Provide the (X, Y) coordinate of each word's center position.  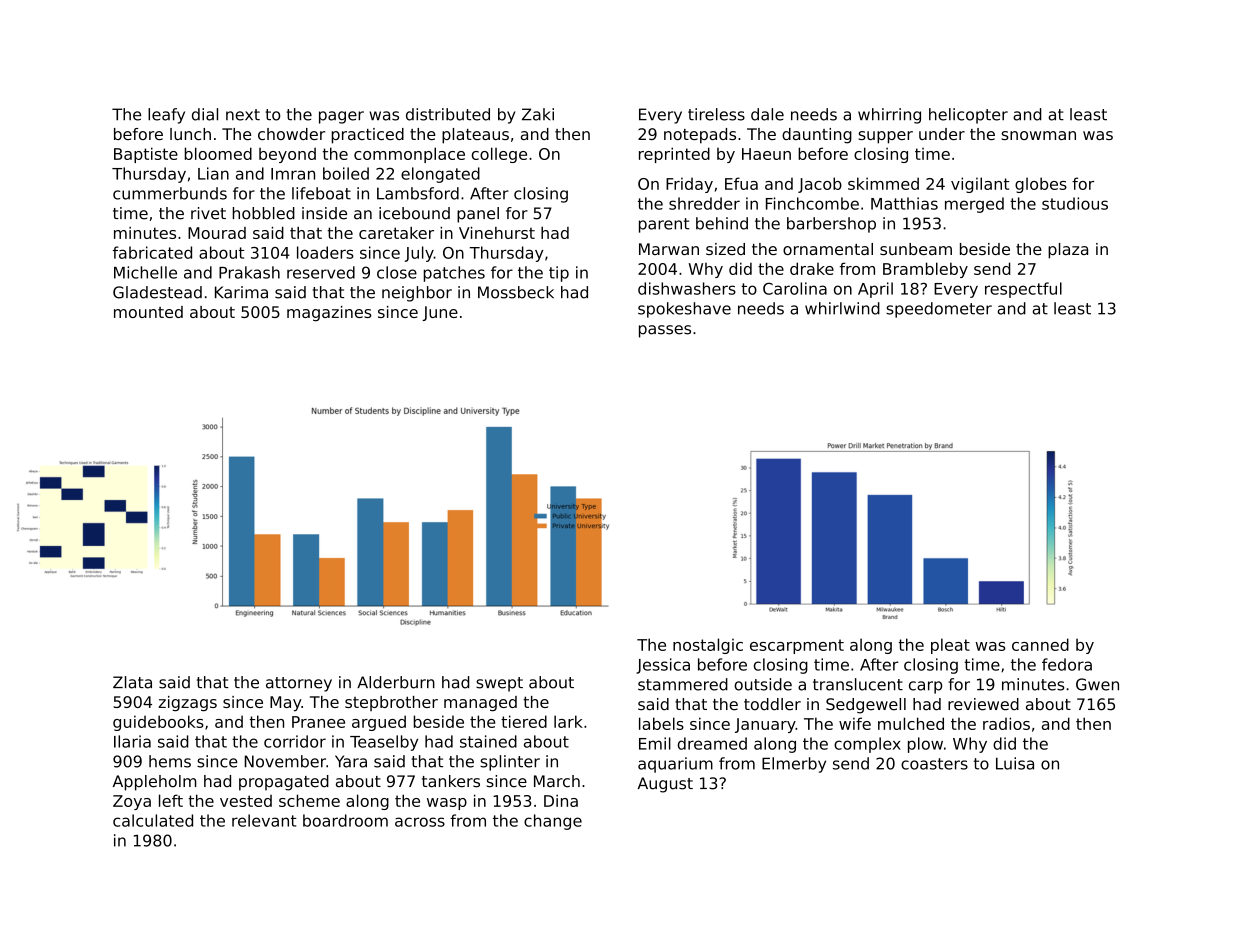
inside (324, 213)
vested (246, 801)
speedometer (939, 310)
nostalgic (708, 646)
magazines (329, 313)
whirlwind (842, 308)
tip (559, 274)
